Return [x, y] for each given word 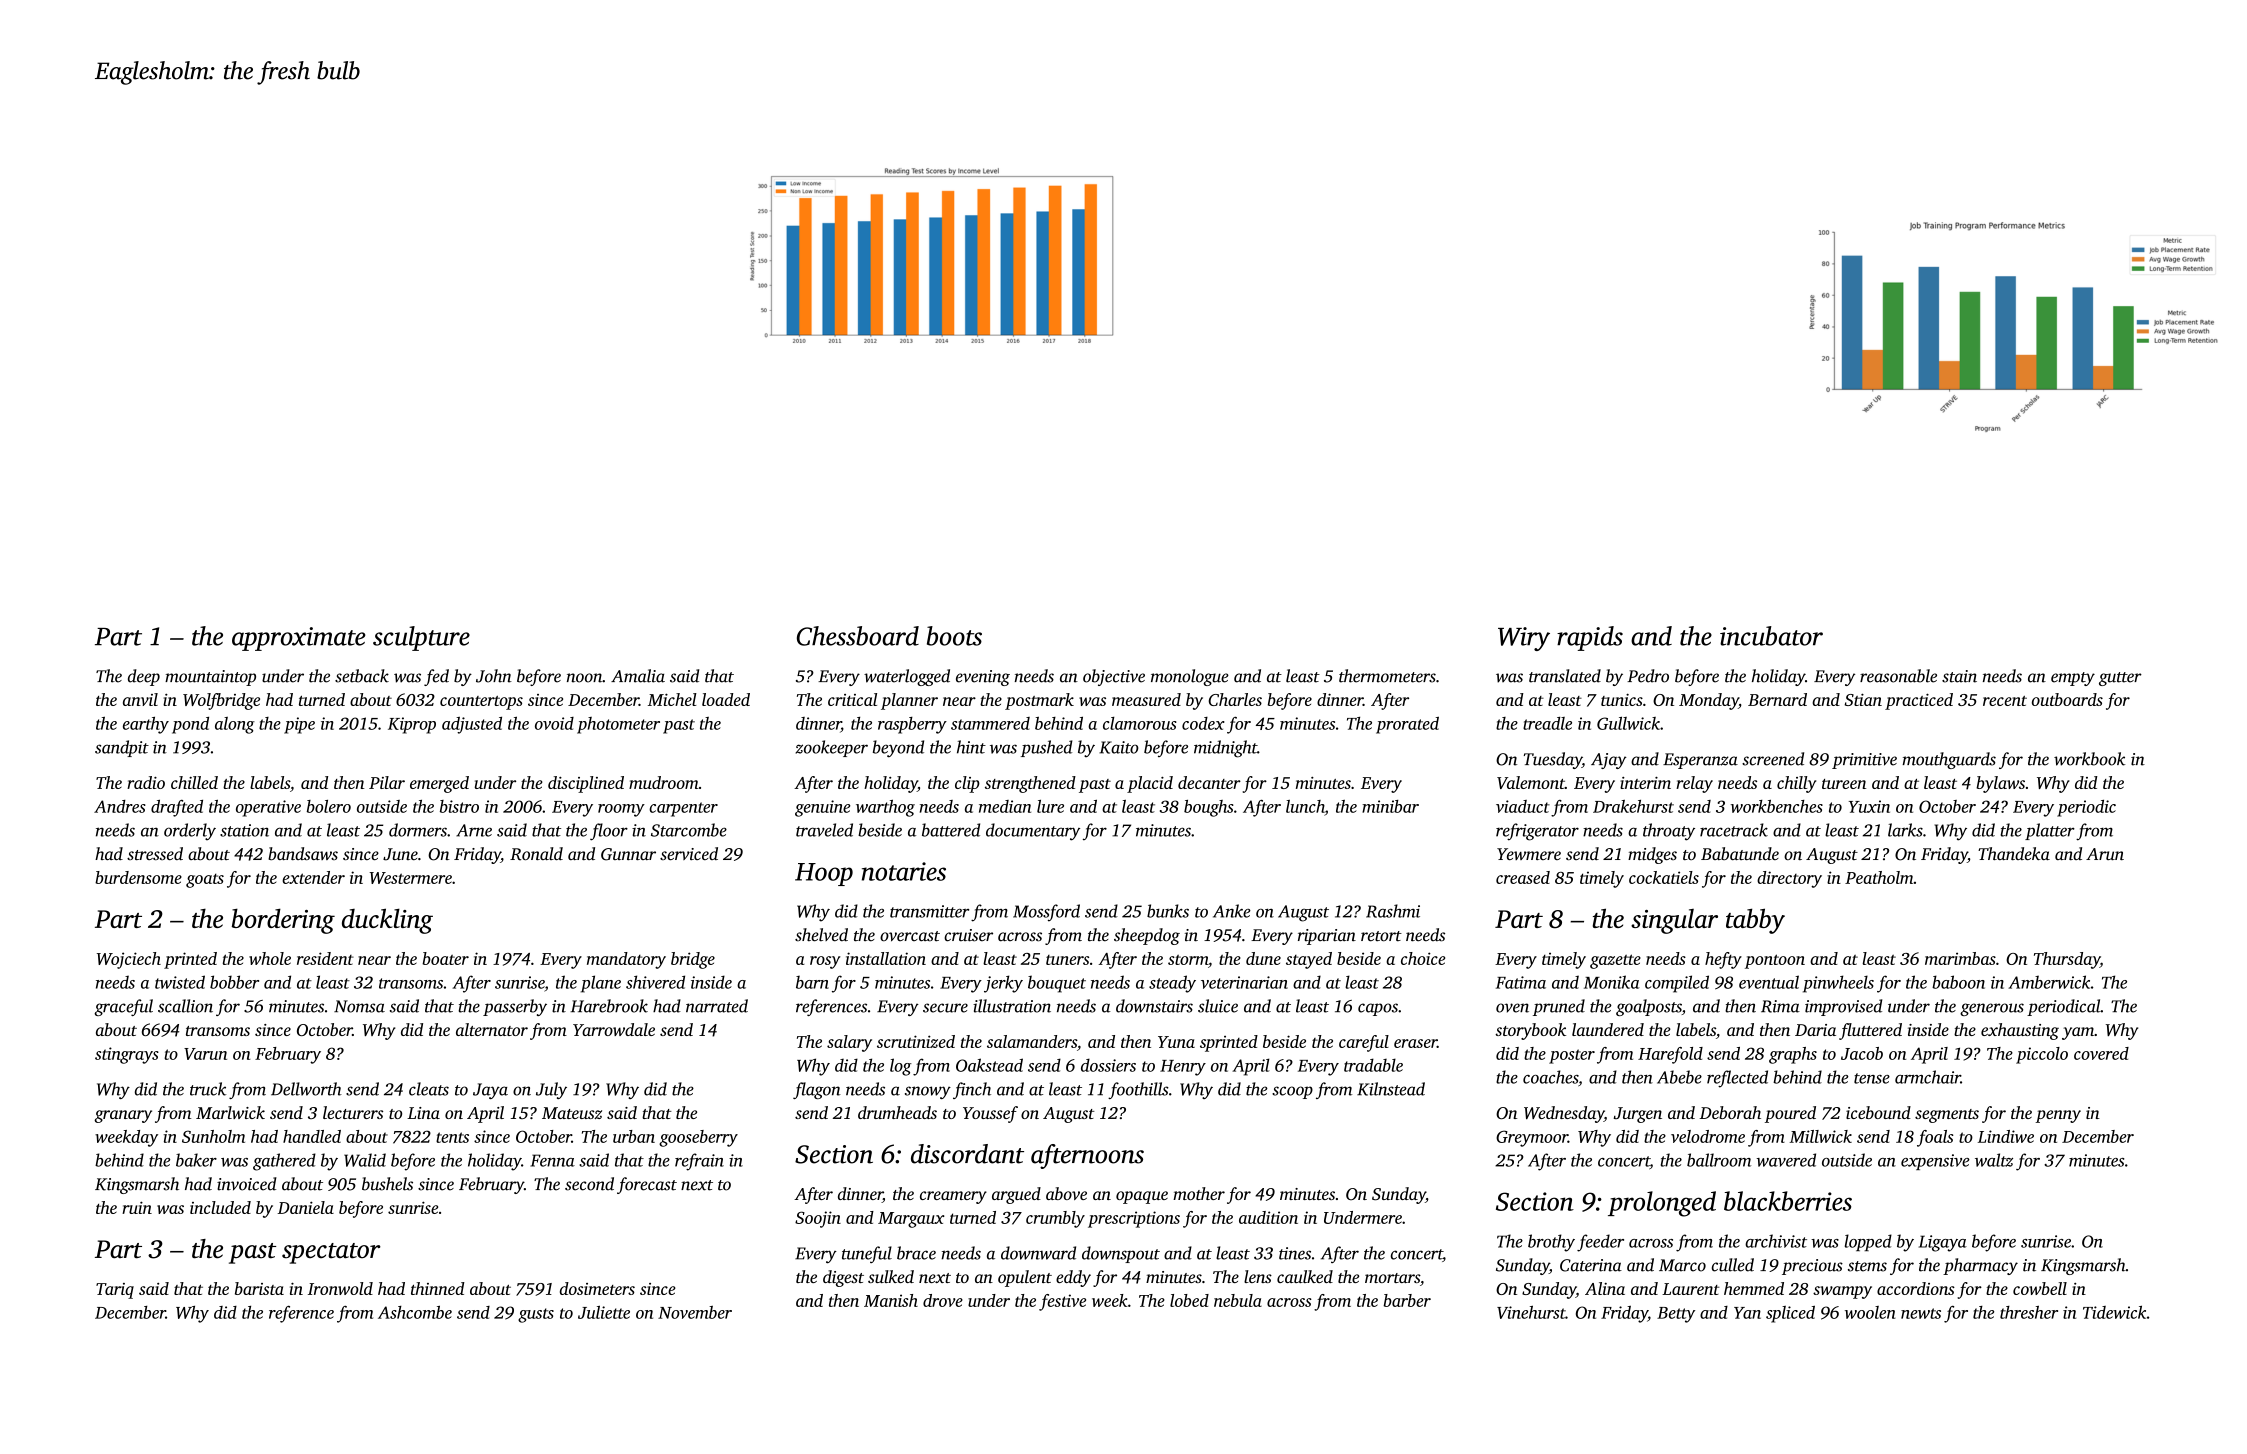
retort [1381, 936]
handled [312, 1136]
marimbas [1960, 958]
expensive [1935, 1162]
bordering [283, 921]
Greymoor [1532, 1138]
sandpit [122, 748]
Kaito [1119, 747]
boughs [1209, 808]
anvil [140, 699]
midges [1652, 855]
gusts [536, 1315]
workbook [2090, 759]
